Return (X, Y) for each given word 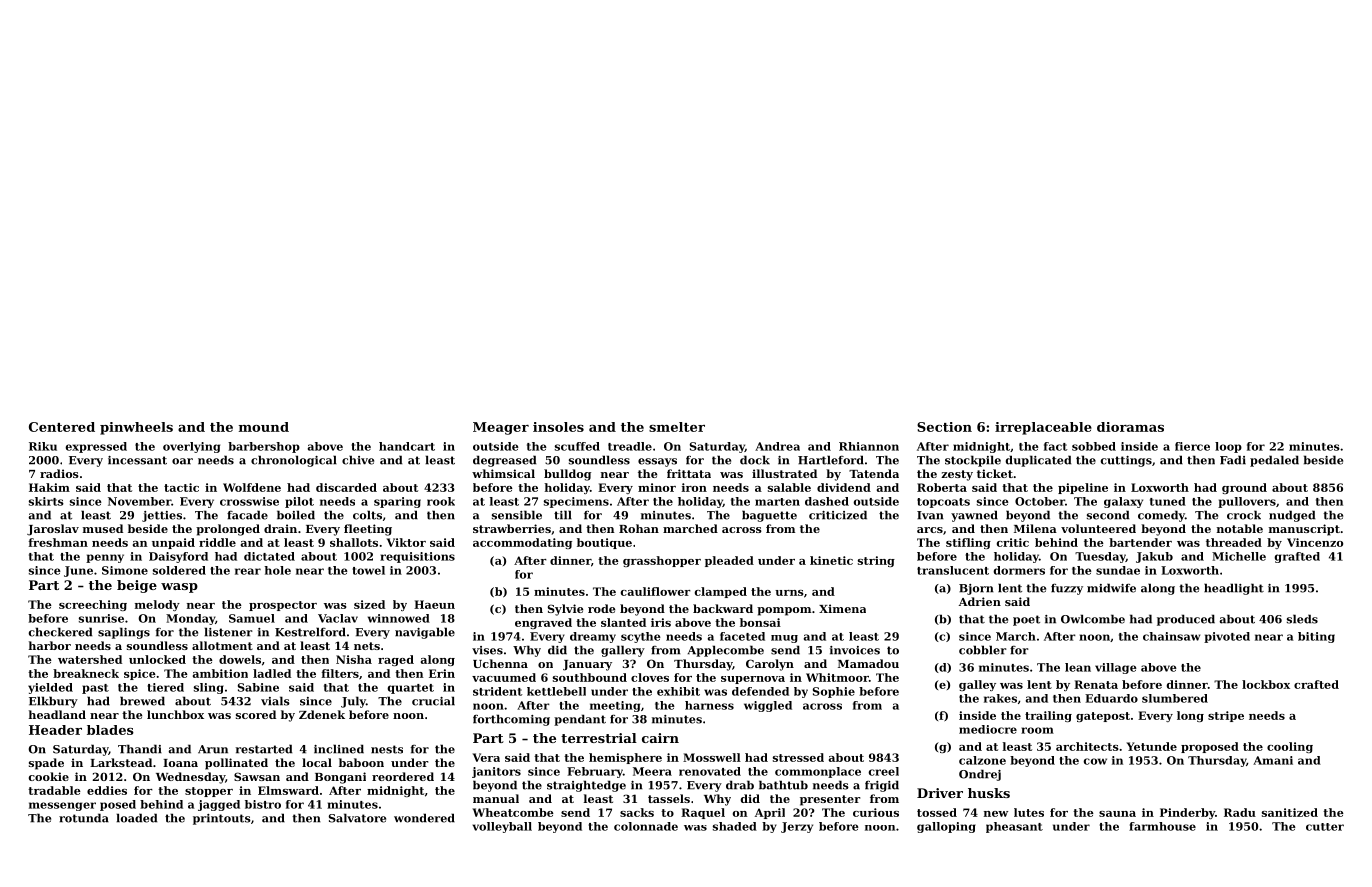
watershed (90, 659)
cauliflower (656, 591)
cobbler (983, 650)
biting (1316, 637)
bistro (263, 804)
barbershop (264, 447)
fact (1056, 446)
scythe (641, 637)
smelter (677, 427)
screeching (93, 605)
